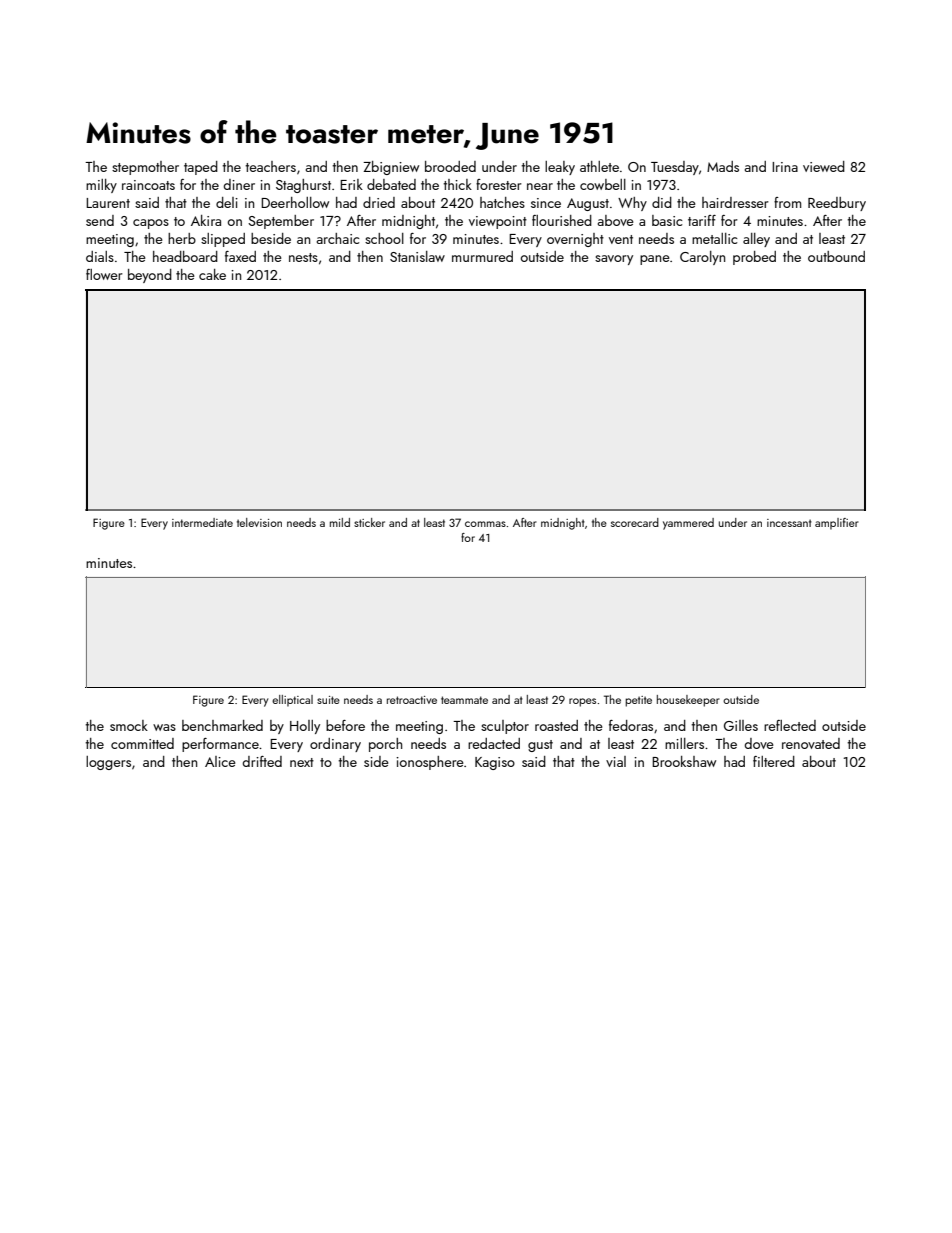  Describe the element at coordinates (485, 524) in the screenshot. I see `commas` at that location.
